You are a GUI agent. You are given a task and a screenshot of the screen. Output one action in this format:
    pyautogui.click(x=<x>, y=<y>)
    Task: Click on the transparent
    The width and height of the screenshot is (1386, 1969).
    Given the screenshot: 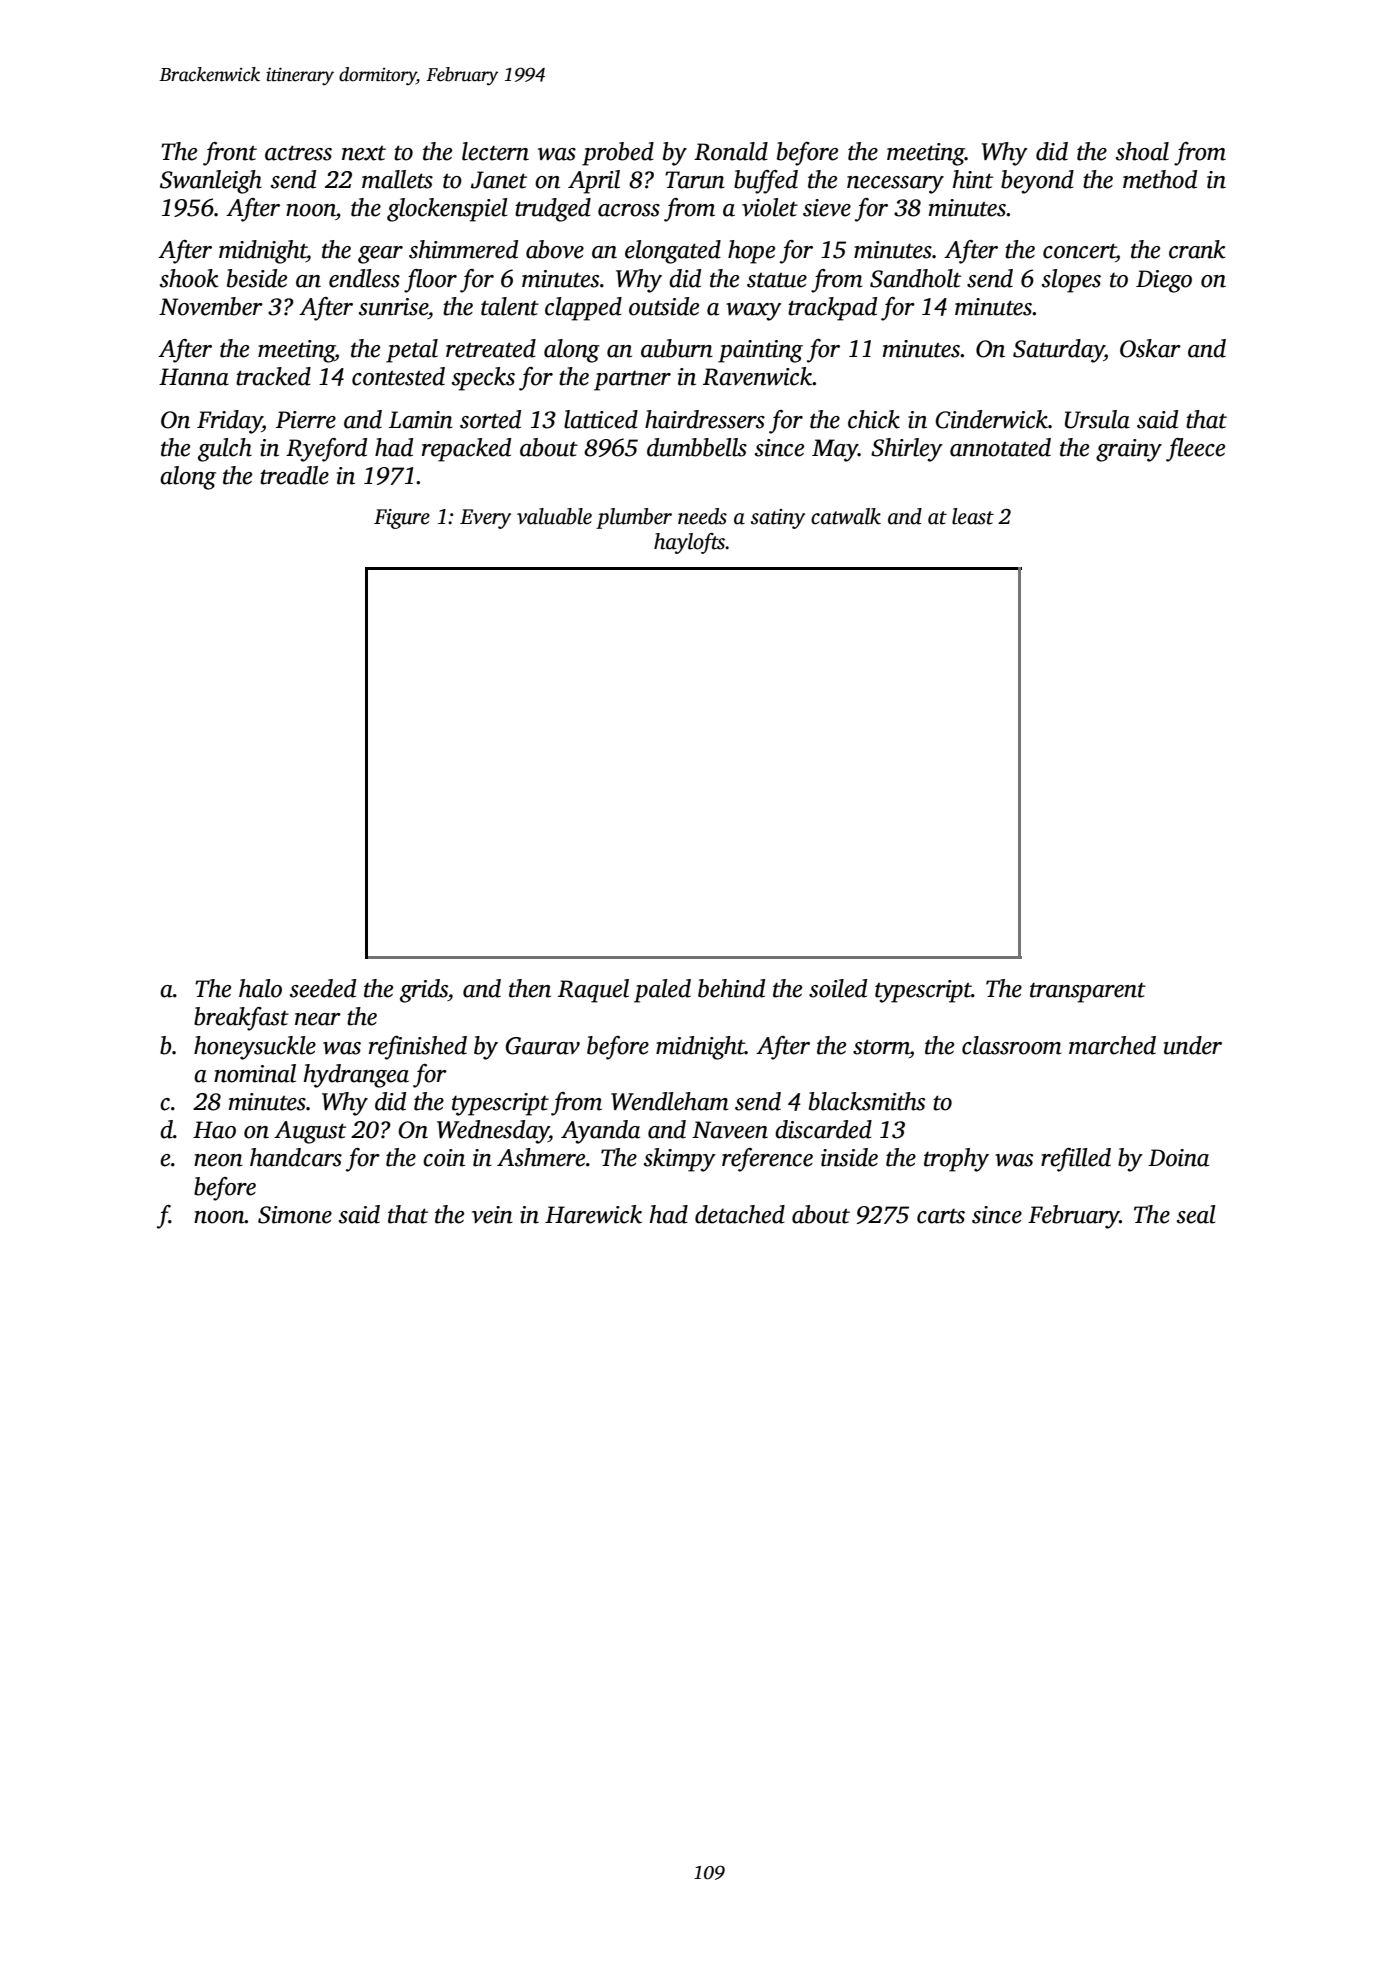 What is the action you would take?
    pyautogui.click(x=1088, y=993)
